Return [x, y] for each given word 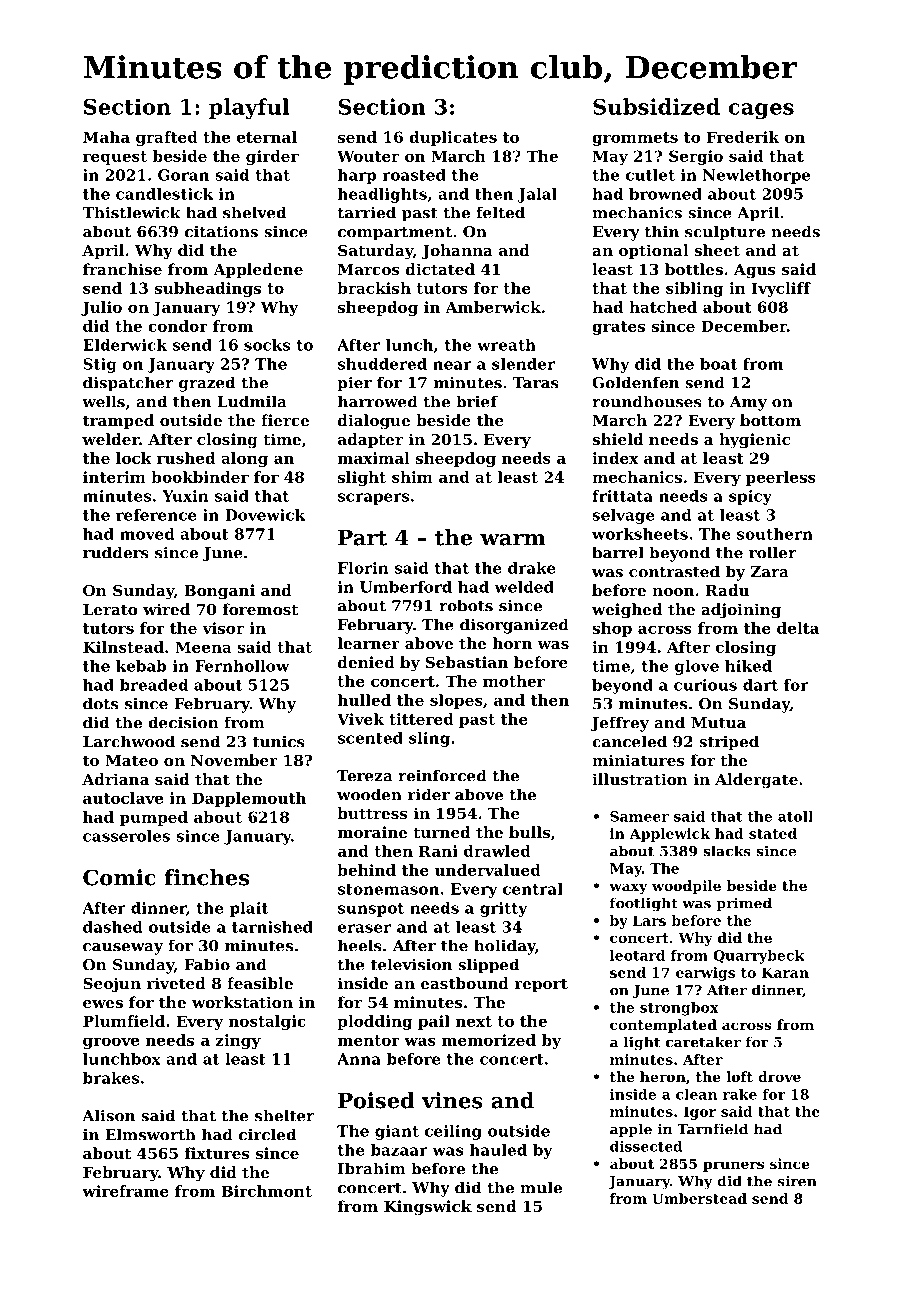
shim [412, 477]
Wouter [368, 156]
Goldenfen [635, 382]
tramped [118, 421]
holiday [504, 947]
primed [744, 904]
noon [673, 592]
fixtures [216, 1153]
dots [100, 703]
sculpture [725, 233]
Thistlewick [132, 212]
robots [466, 605]
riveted [176, 983]
